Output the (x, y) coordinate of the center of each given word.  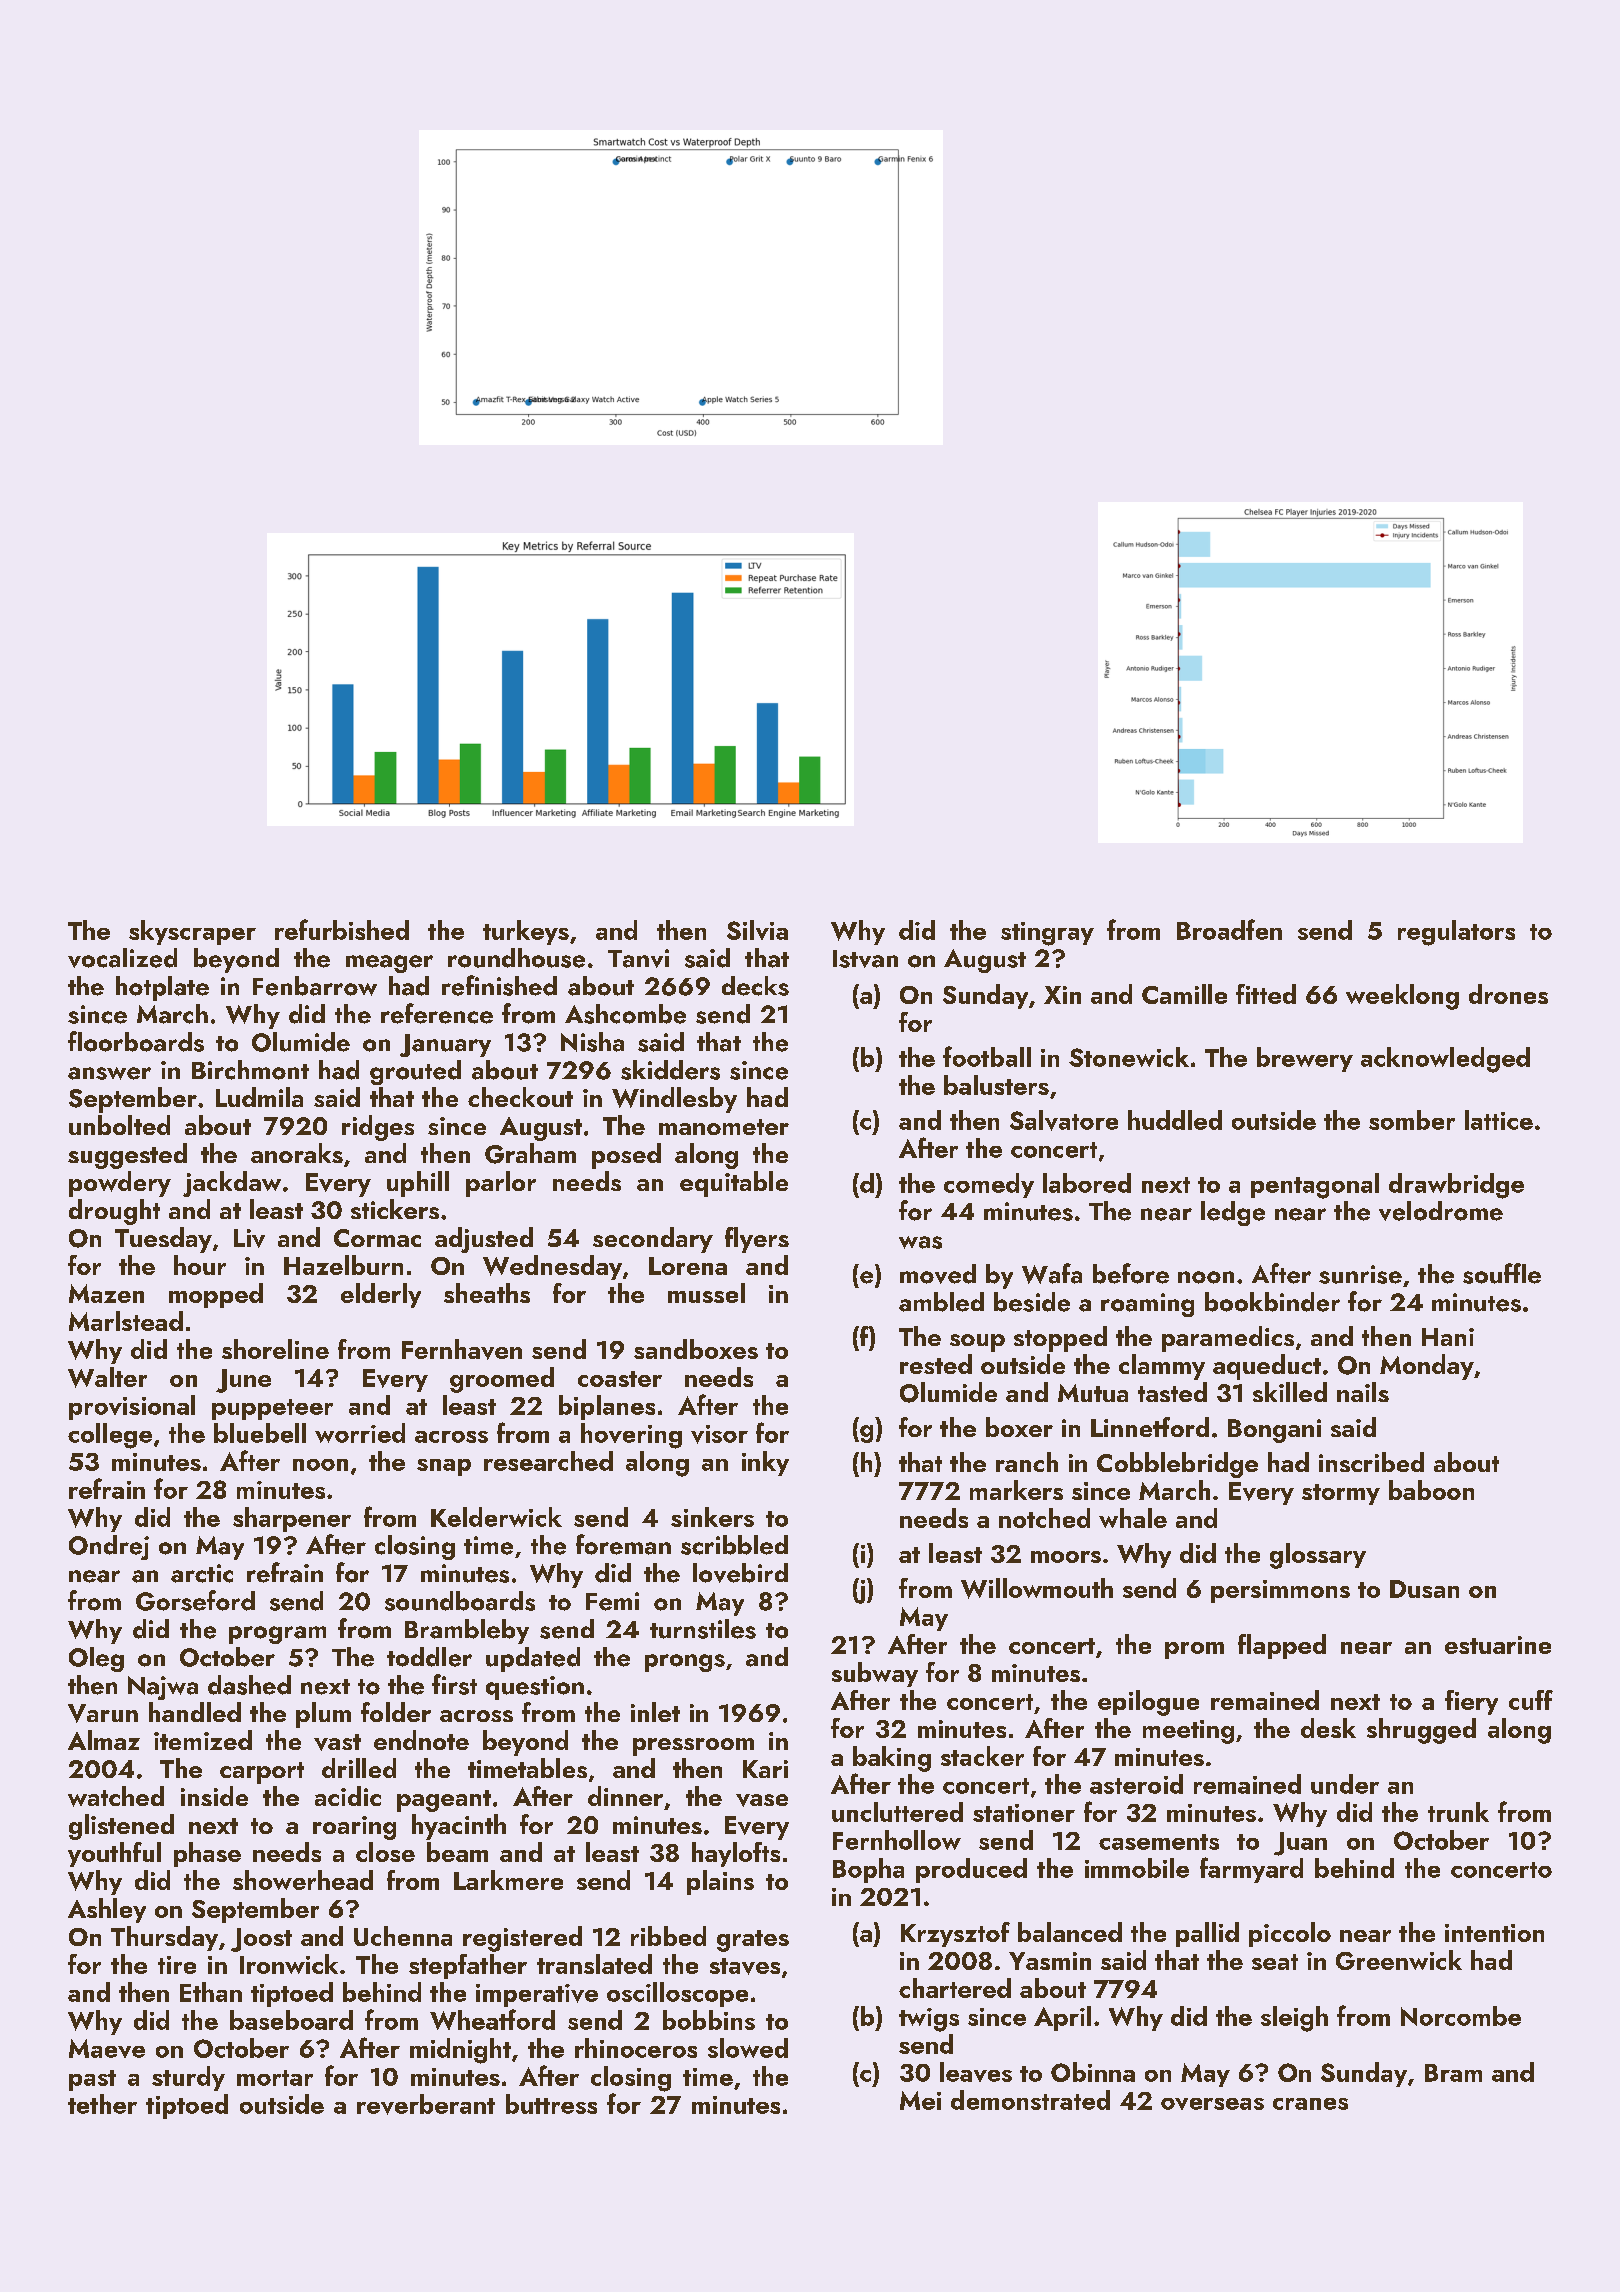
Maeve (107, 2048)
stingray (1047, 934)
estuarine (1498, 1645)
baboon (1431, 1490)
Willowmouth (1037, 1588)
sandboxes (696, 1349)
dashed (249, 1685)
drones (1508, 994)
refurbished (342, 929)
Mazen (106, 1293)
